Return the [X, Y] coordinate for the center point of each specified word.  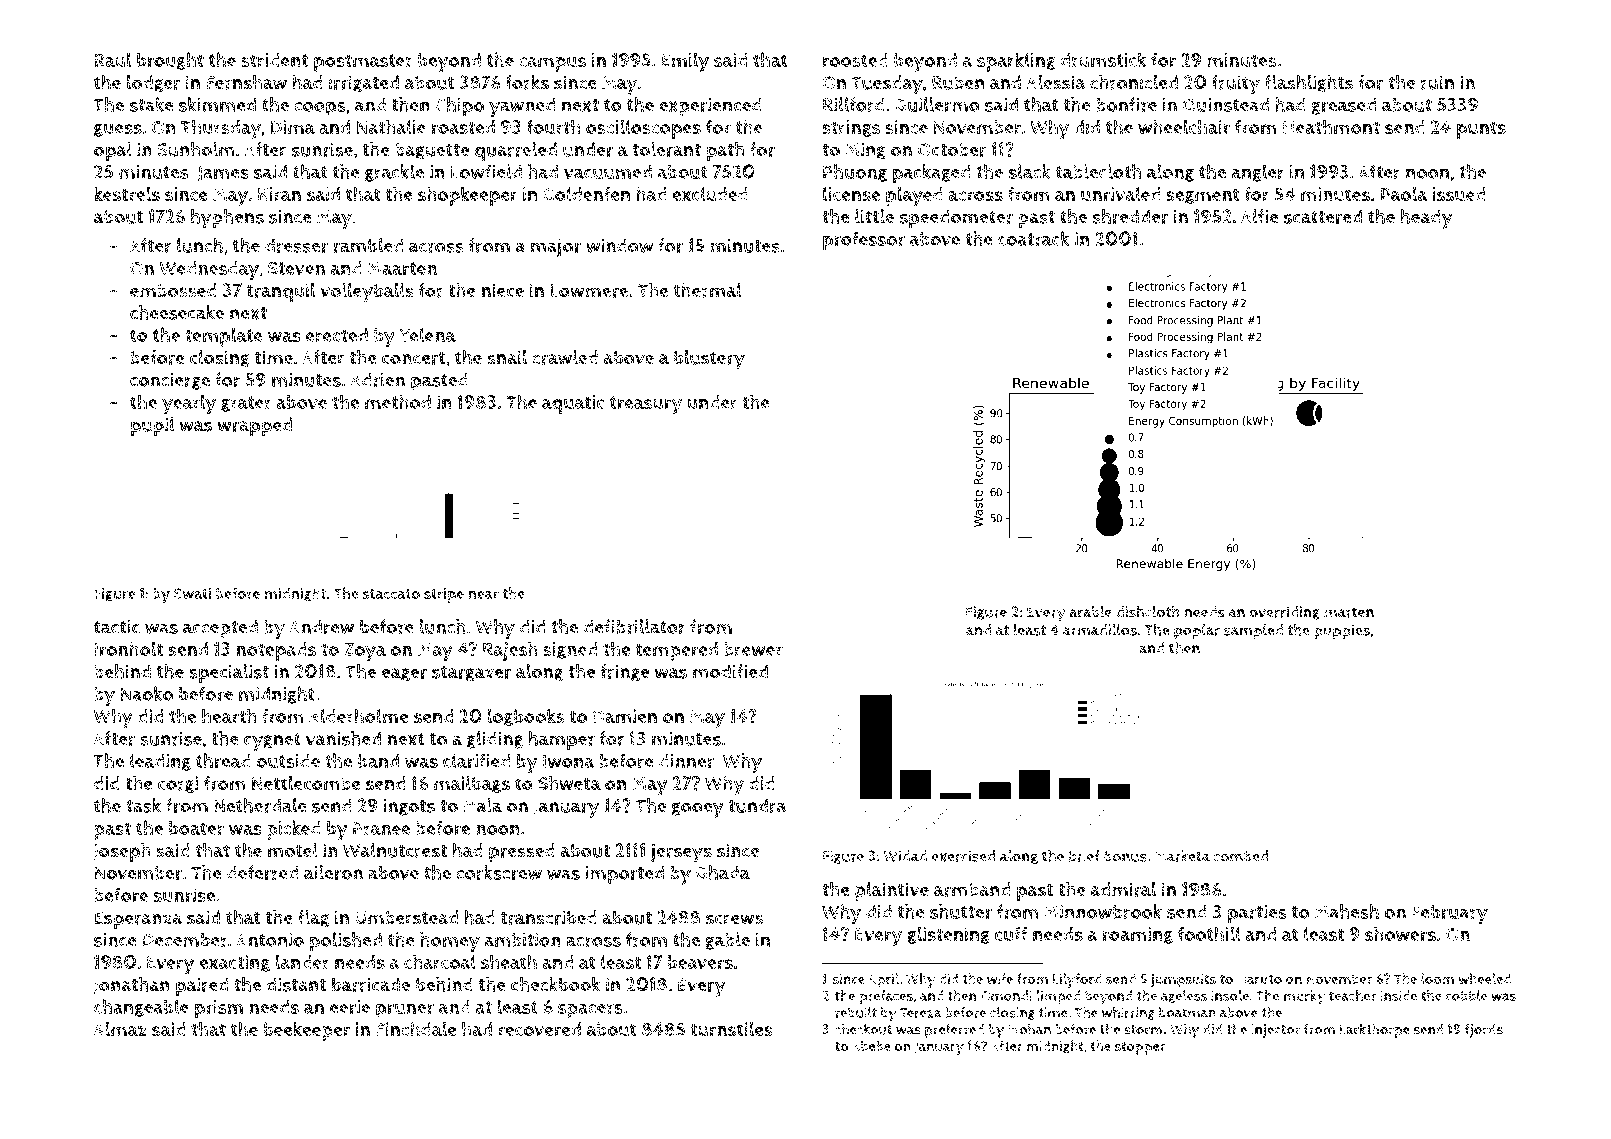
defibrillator [634, 627]
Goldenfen [587, 193]
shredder [1130, 216]
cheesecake [177, 312]
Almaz [120, 1029]
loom [1437, 978]
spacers [590, 1011]
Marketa [1182, 856]
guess [118, 130]
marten [1349, 612]
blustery [709, 360]
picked [294, 830]
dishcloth [1148, 611]
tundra [757, 805]
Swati [192, 593]
